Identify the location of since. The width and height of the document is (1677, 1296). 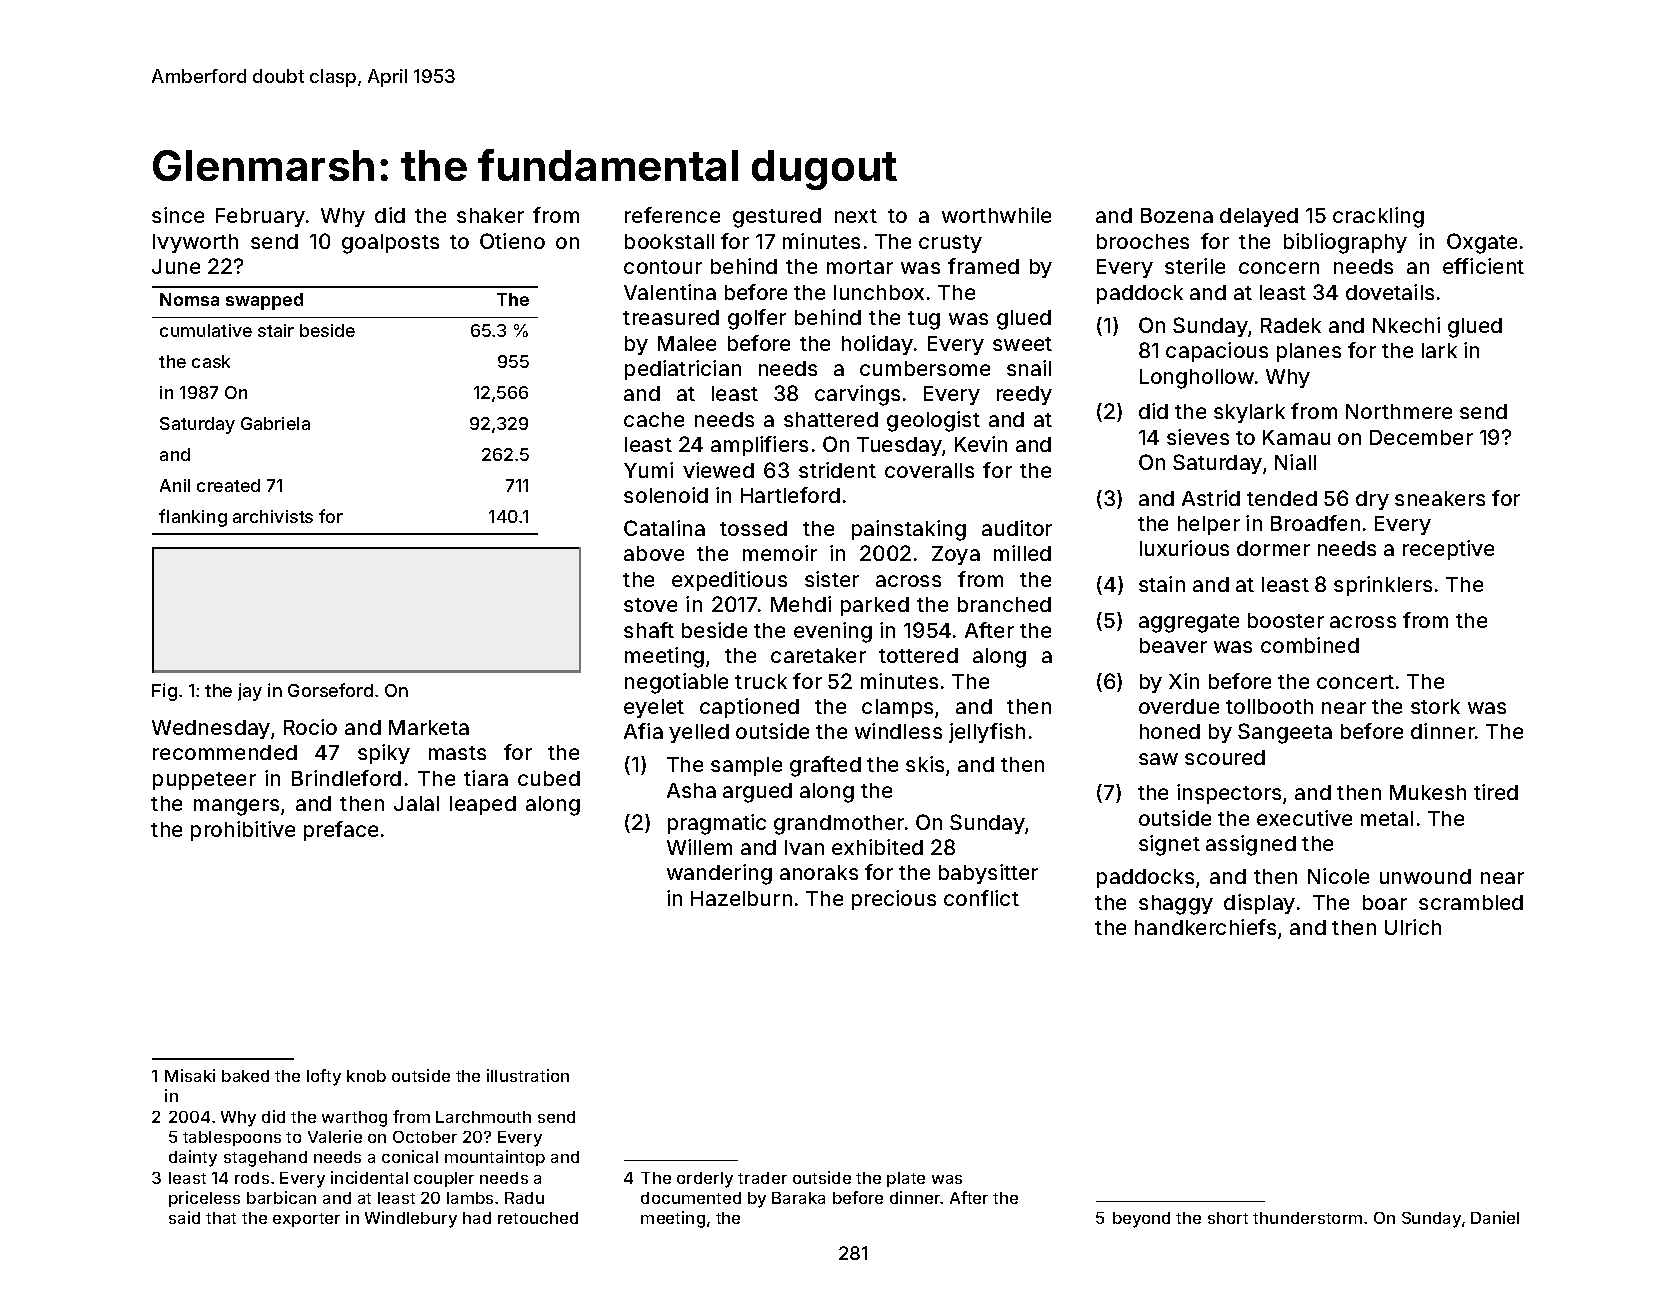
(178, 215).
